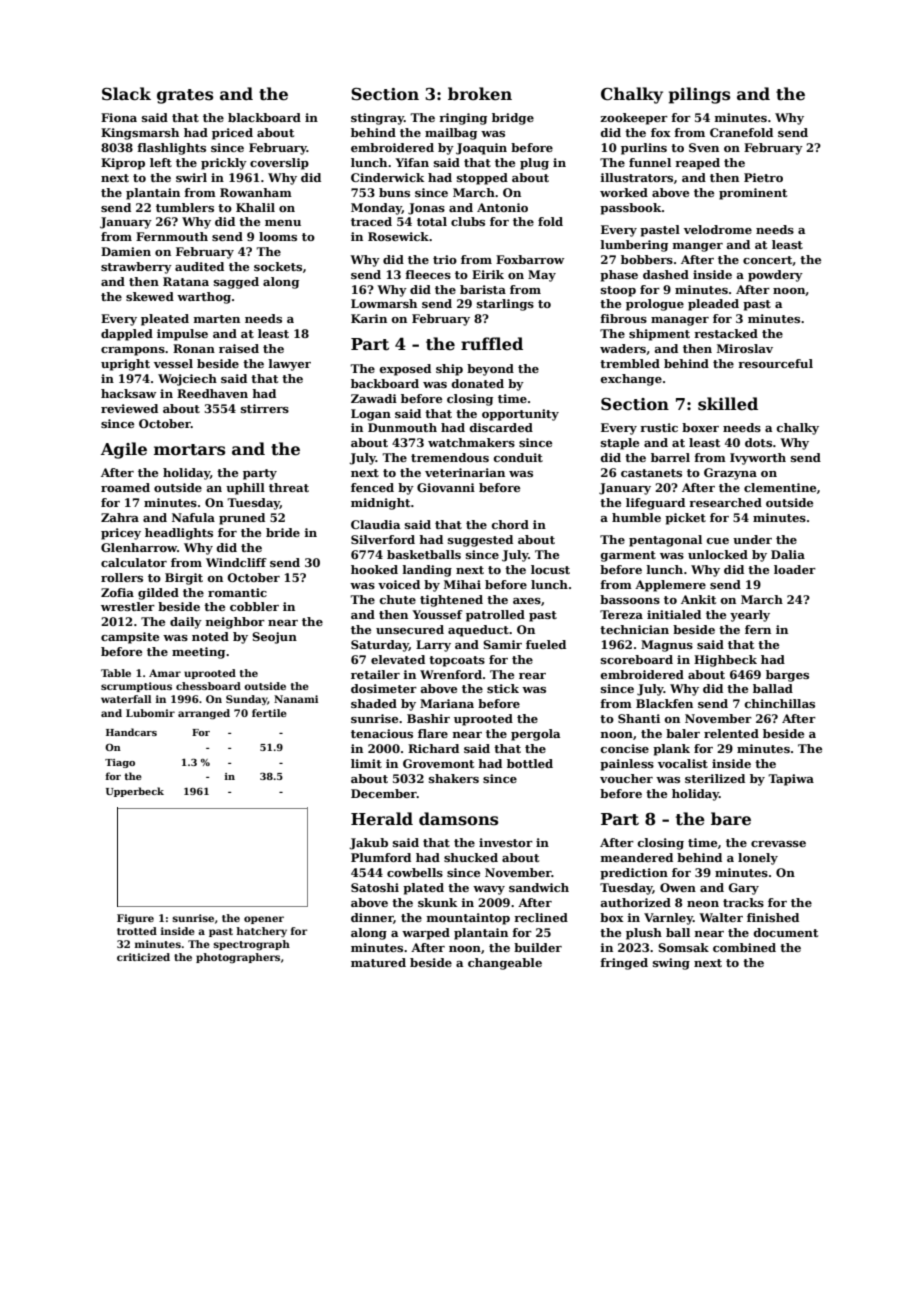 Image resolution: width=924 pixels, height=1308 pixels. What do you see at coordinates (116, 673) in the page?
I see `Table` at bounding box center [116, 673].
